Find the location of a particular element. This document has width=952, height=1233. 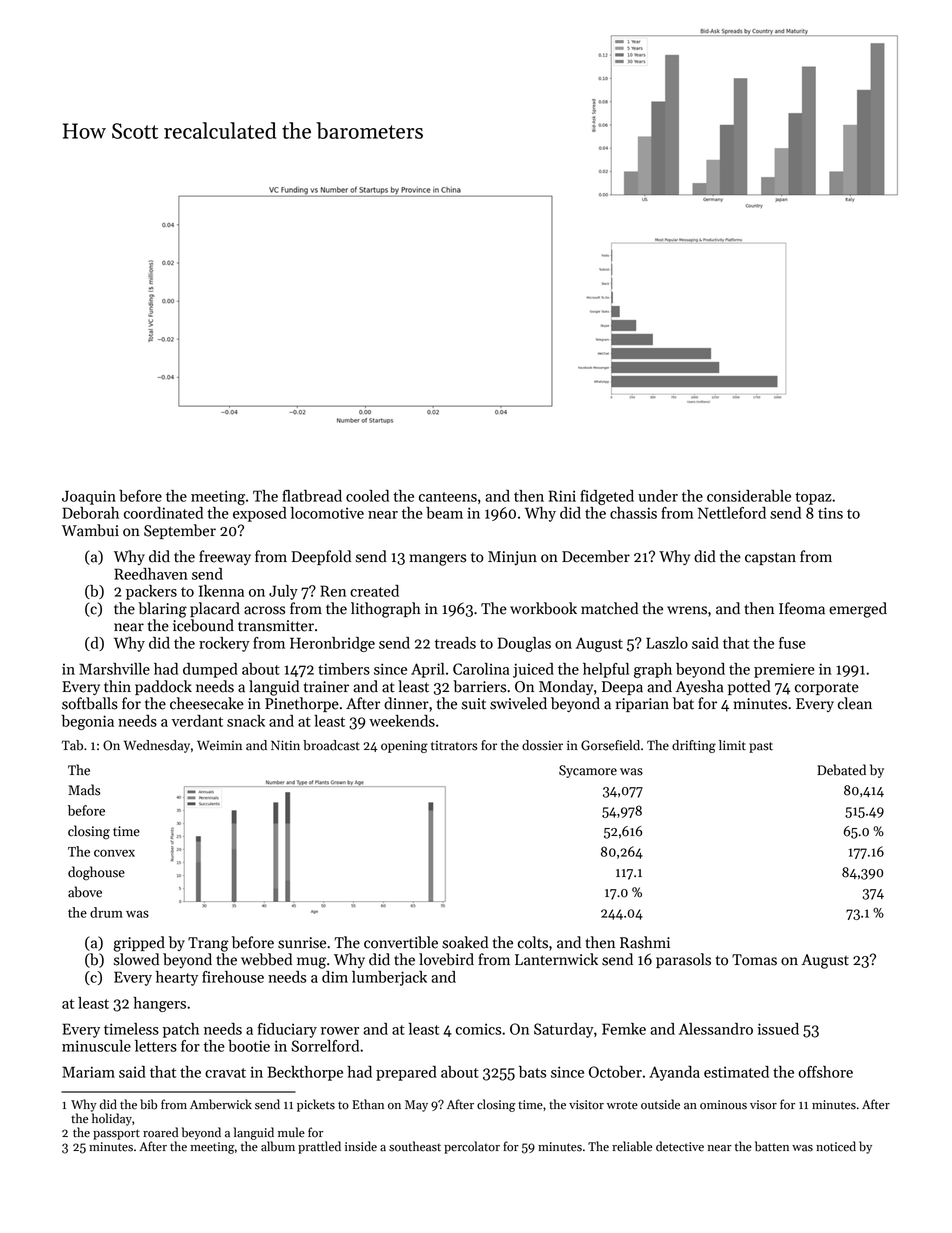

mangers is located at coordinates (438, 560).
